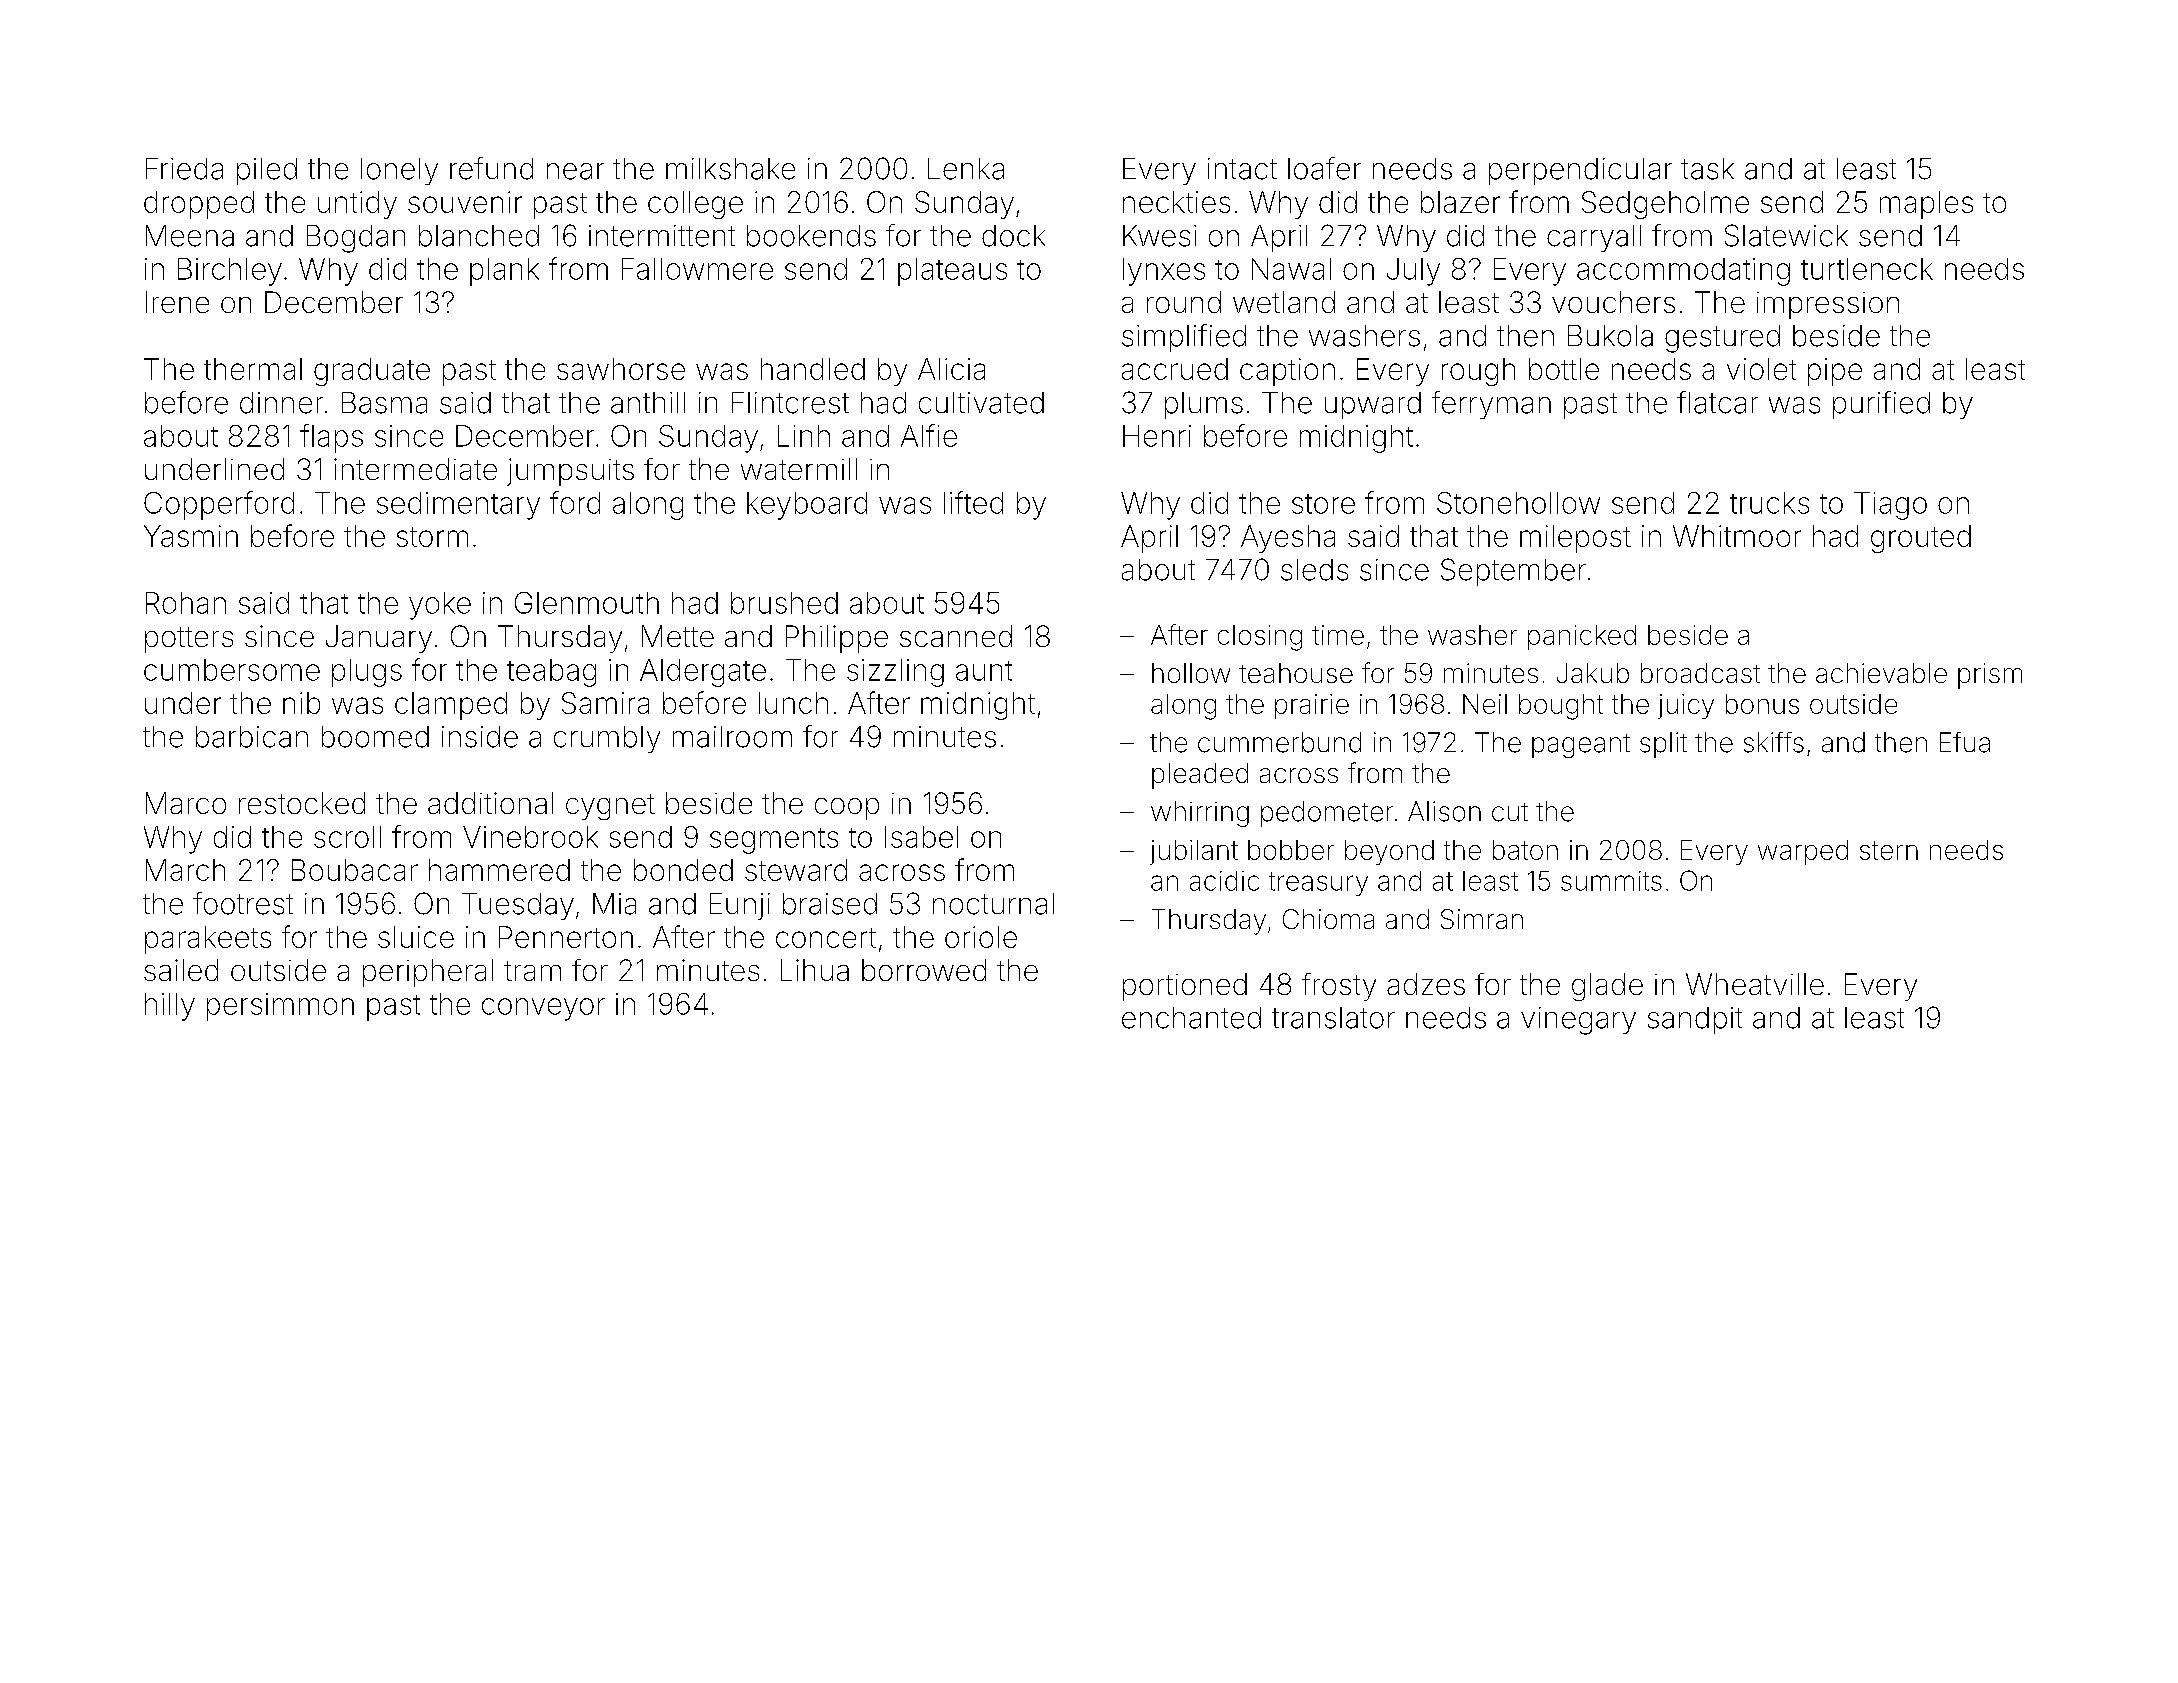  What do you see at coordinates (570, 472) in the image?
I see `jumpsuits` at bounding box center [570, 472].
